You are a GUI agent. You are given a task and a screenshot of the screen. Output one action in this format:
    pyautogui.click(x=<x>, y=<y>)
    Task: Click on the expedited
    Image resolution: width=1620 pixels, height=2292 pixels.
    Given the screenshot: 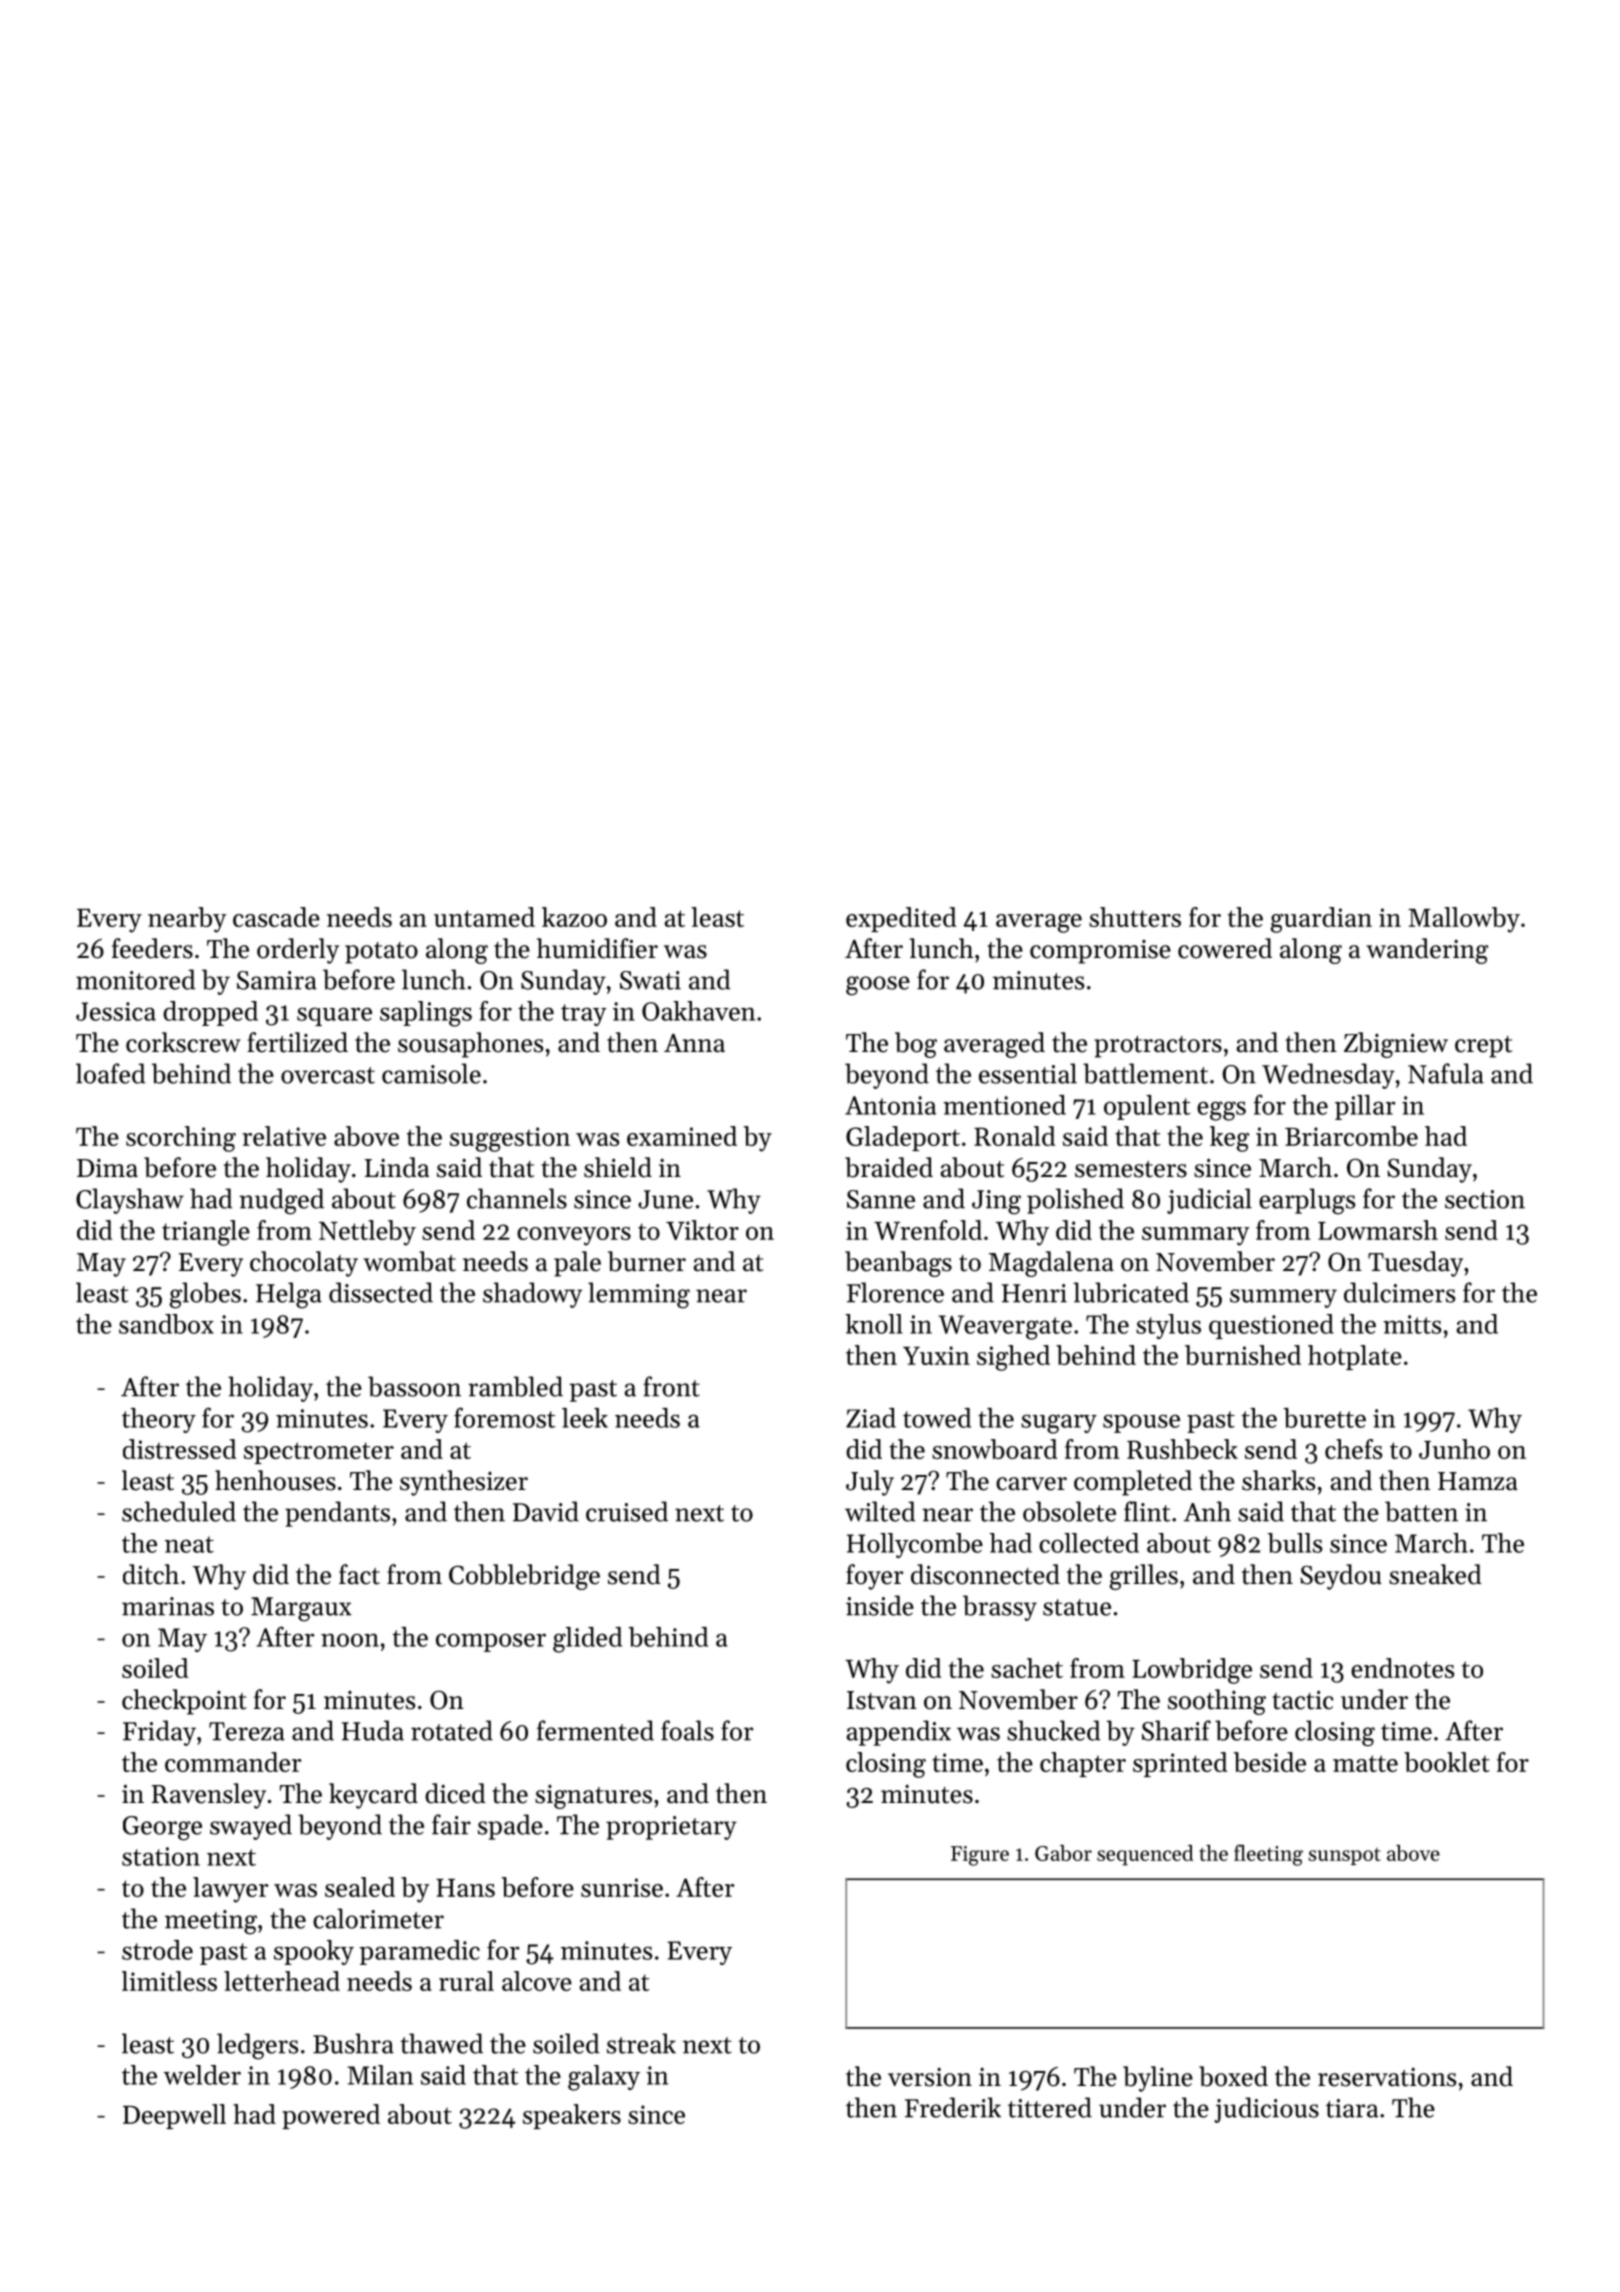 What is the action you would take?
    pyautogui.click(x=901, y=919)
